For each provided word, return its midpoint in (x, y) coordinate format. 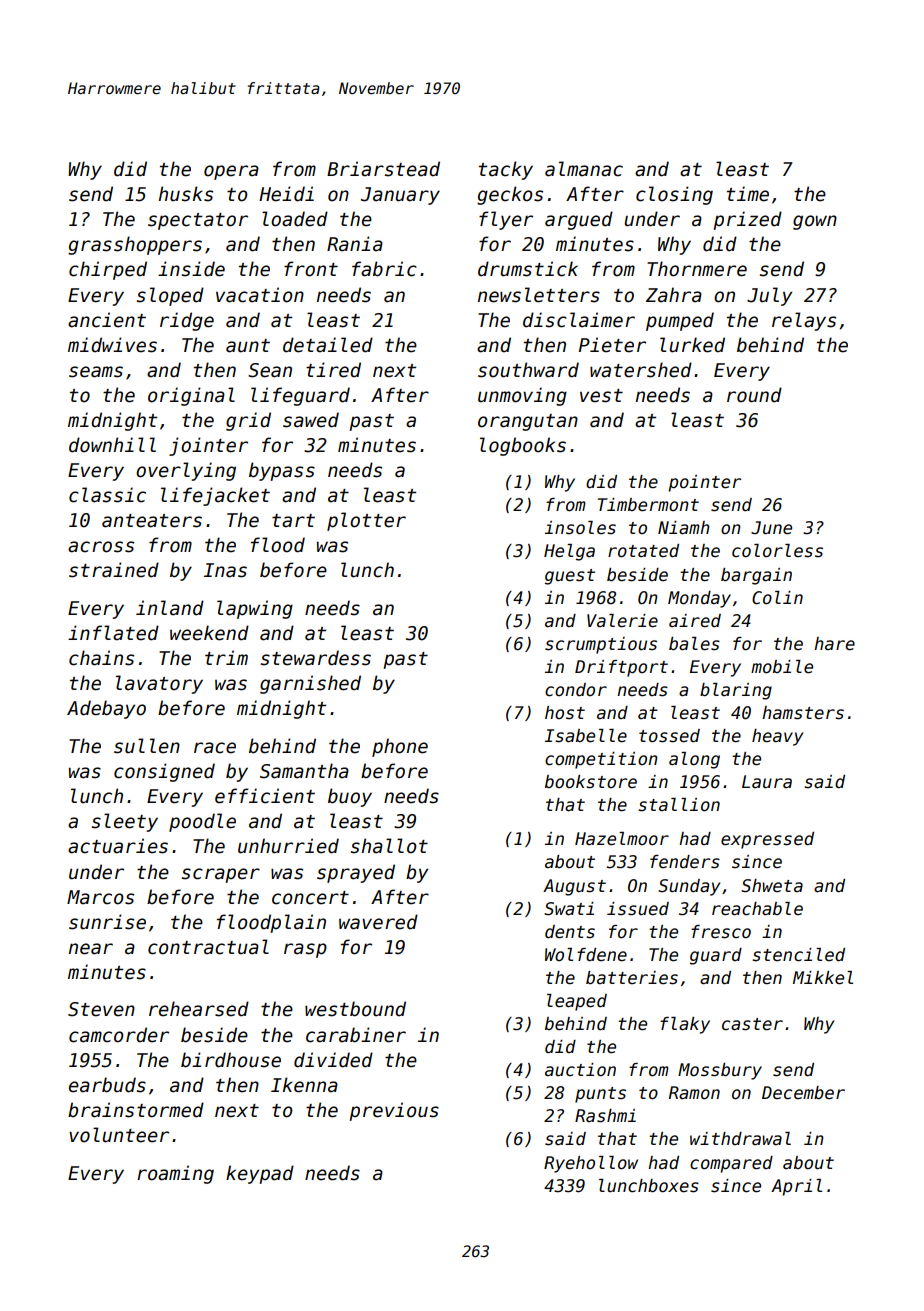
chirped (108, 270)
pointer (705, 483)
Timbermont (648, 505)
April (796, 1187)
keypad (260, 1174)
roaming (175, 1174)
